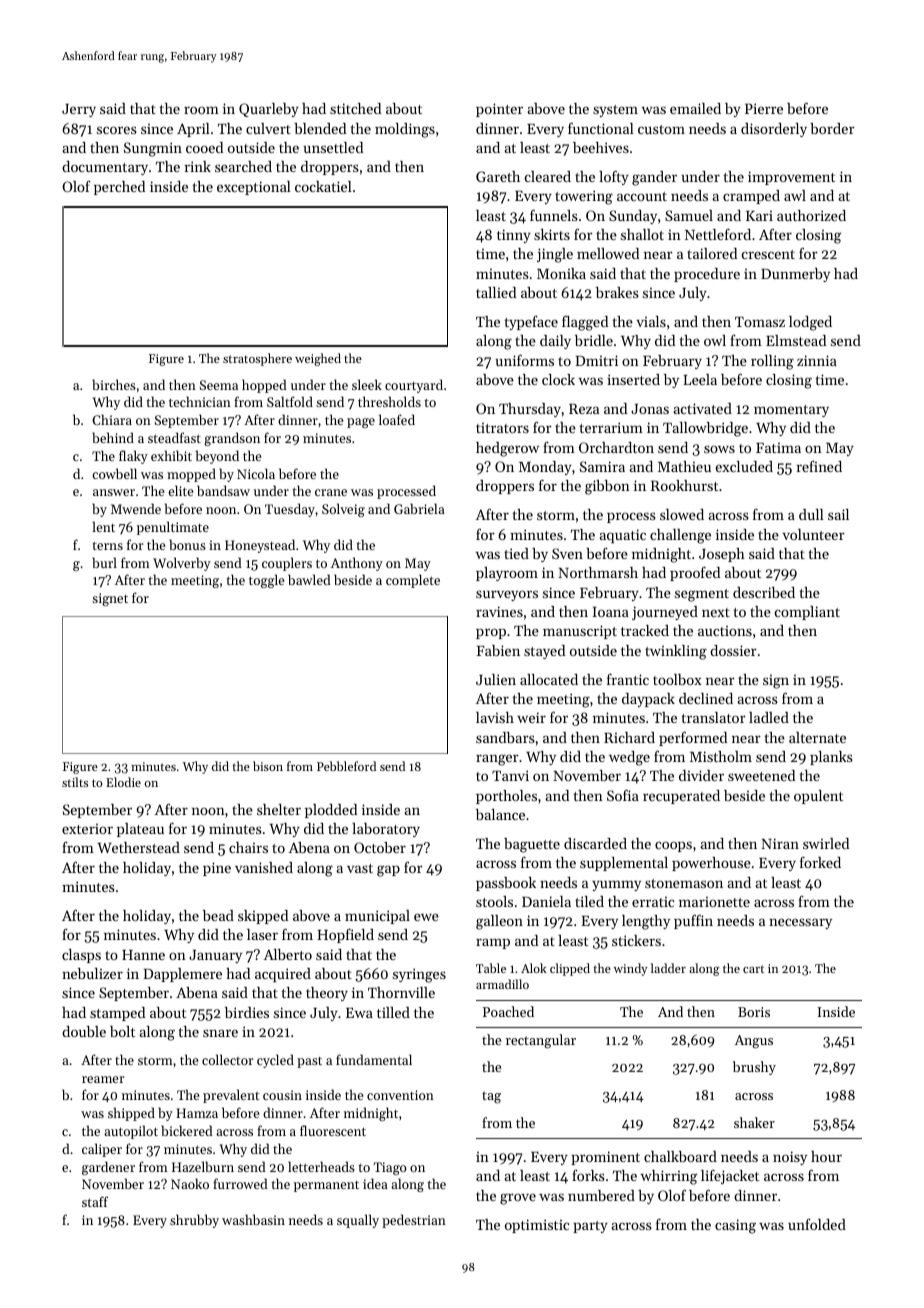 The width and height of the document is (924, 1308). Describe the element at coordinates (826, 1156) in the document. I see `hour` at that location.
